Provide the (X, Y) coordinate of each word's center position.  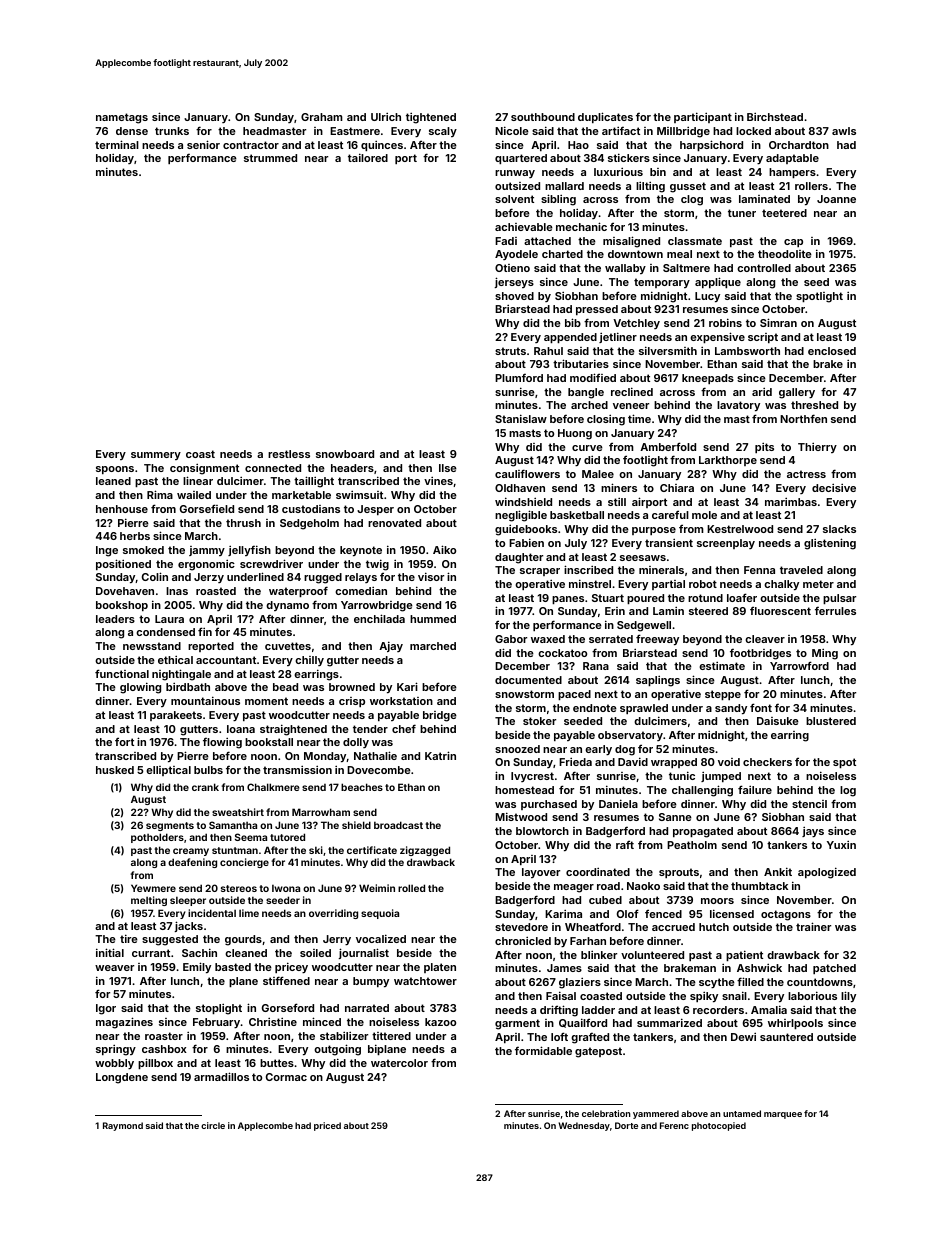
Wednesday (584, 1126)
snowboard (345, 454)
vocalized (381, 938)
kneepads (708, 379)
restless (289, 454)
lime (249, 913)
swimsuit (359, 494)
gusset (688, 187)
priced (327, 1126)
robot (703, 584)
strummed (270, 158)
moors (717, 901)
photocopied (719, 1126)
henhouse (122, 509)
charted (562, 254)
